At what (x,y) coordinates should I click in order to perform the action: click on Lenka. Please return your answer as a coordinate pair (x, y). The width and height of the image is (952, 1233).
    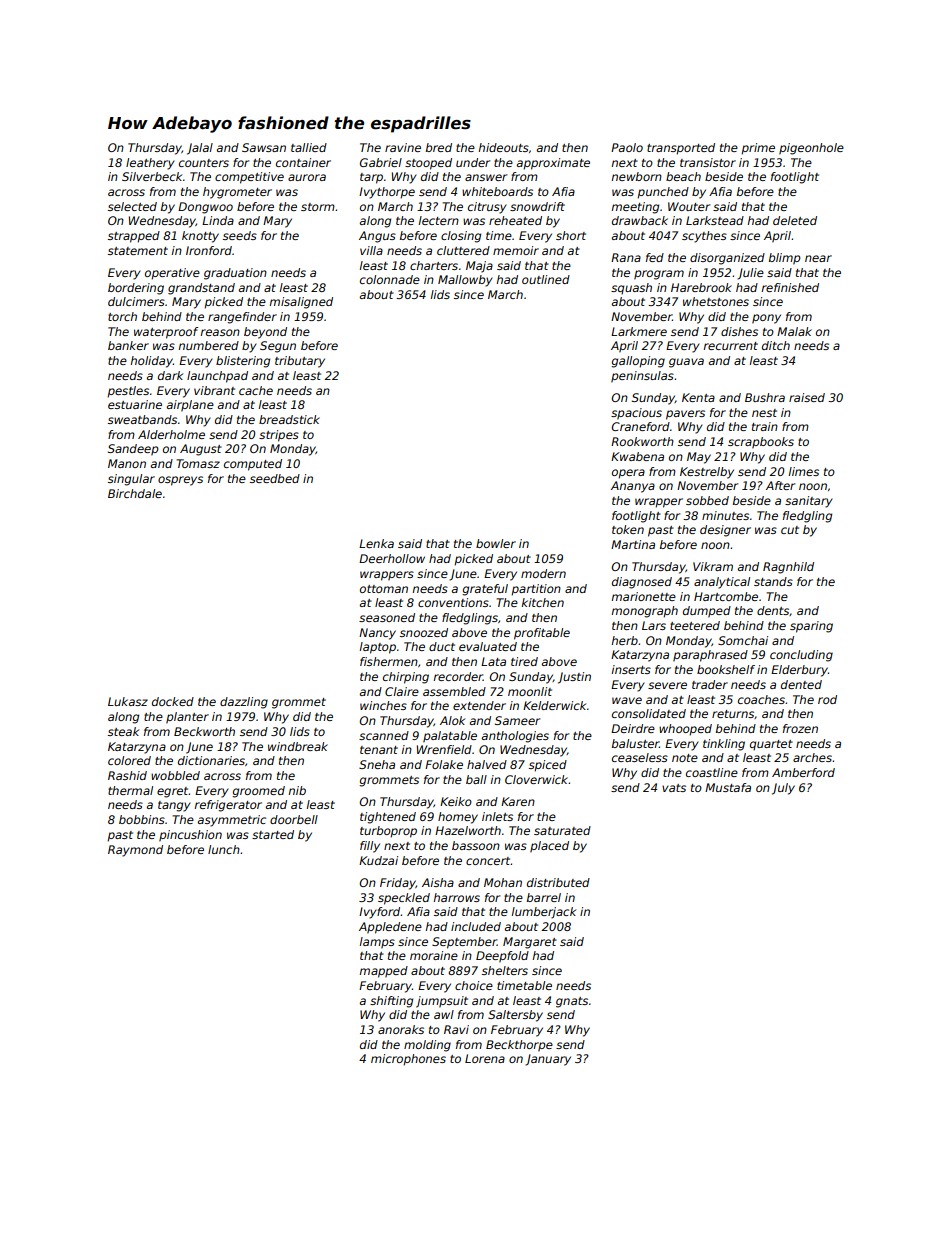
    Looking at the image, I should click on (376, 543).
